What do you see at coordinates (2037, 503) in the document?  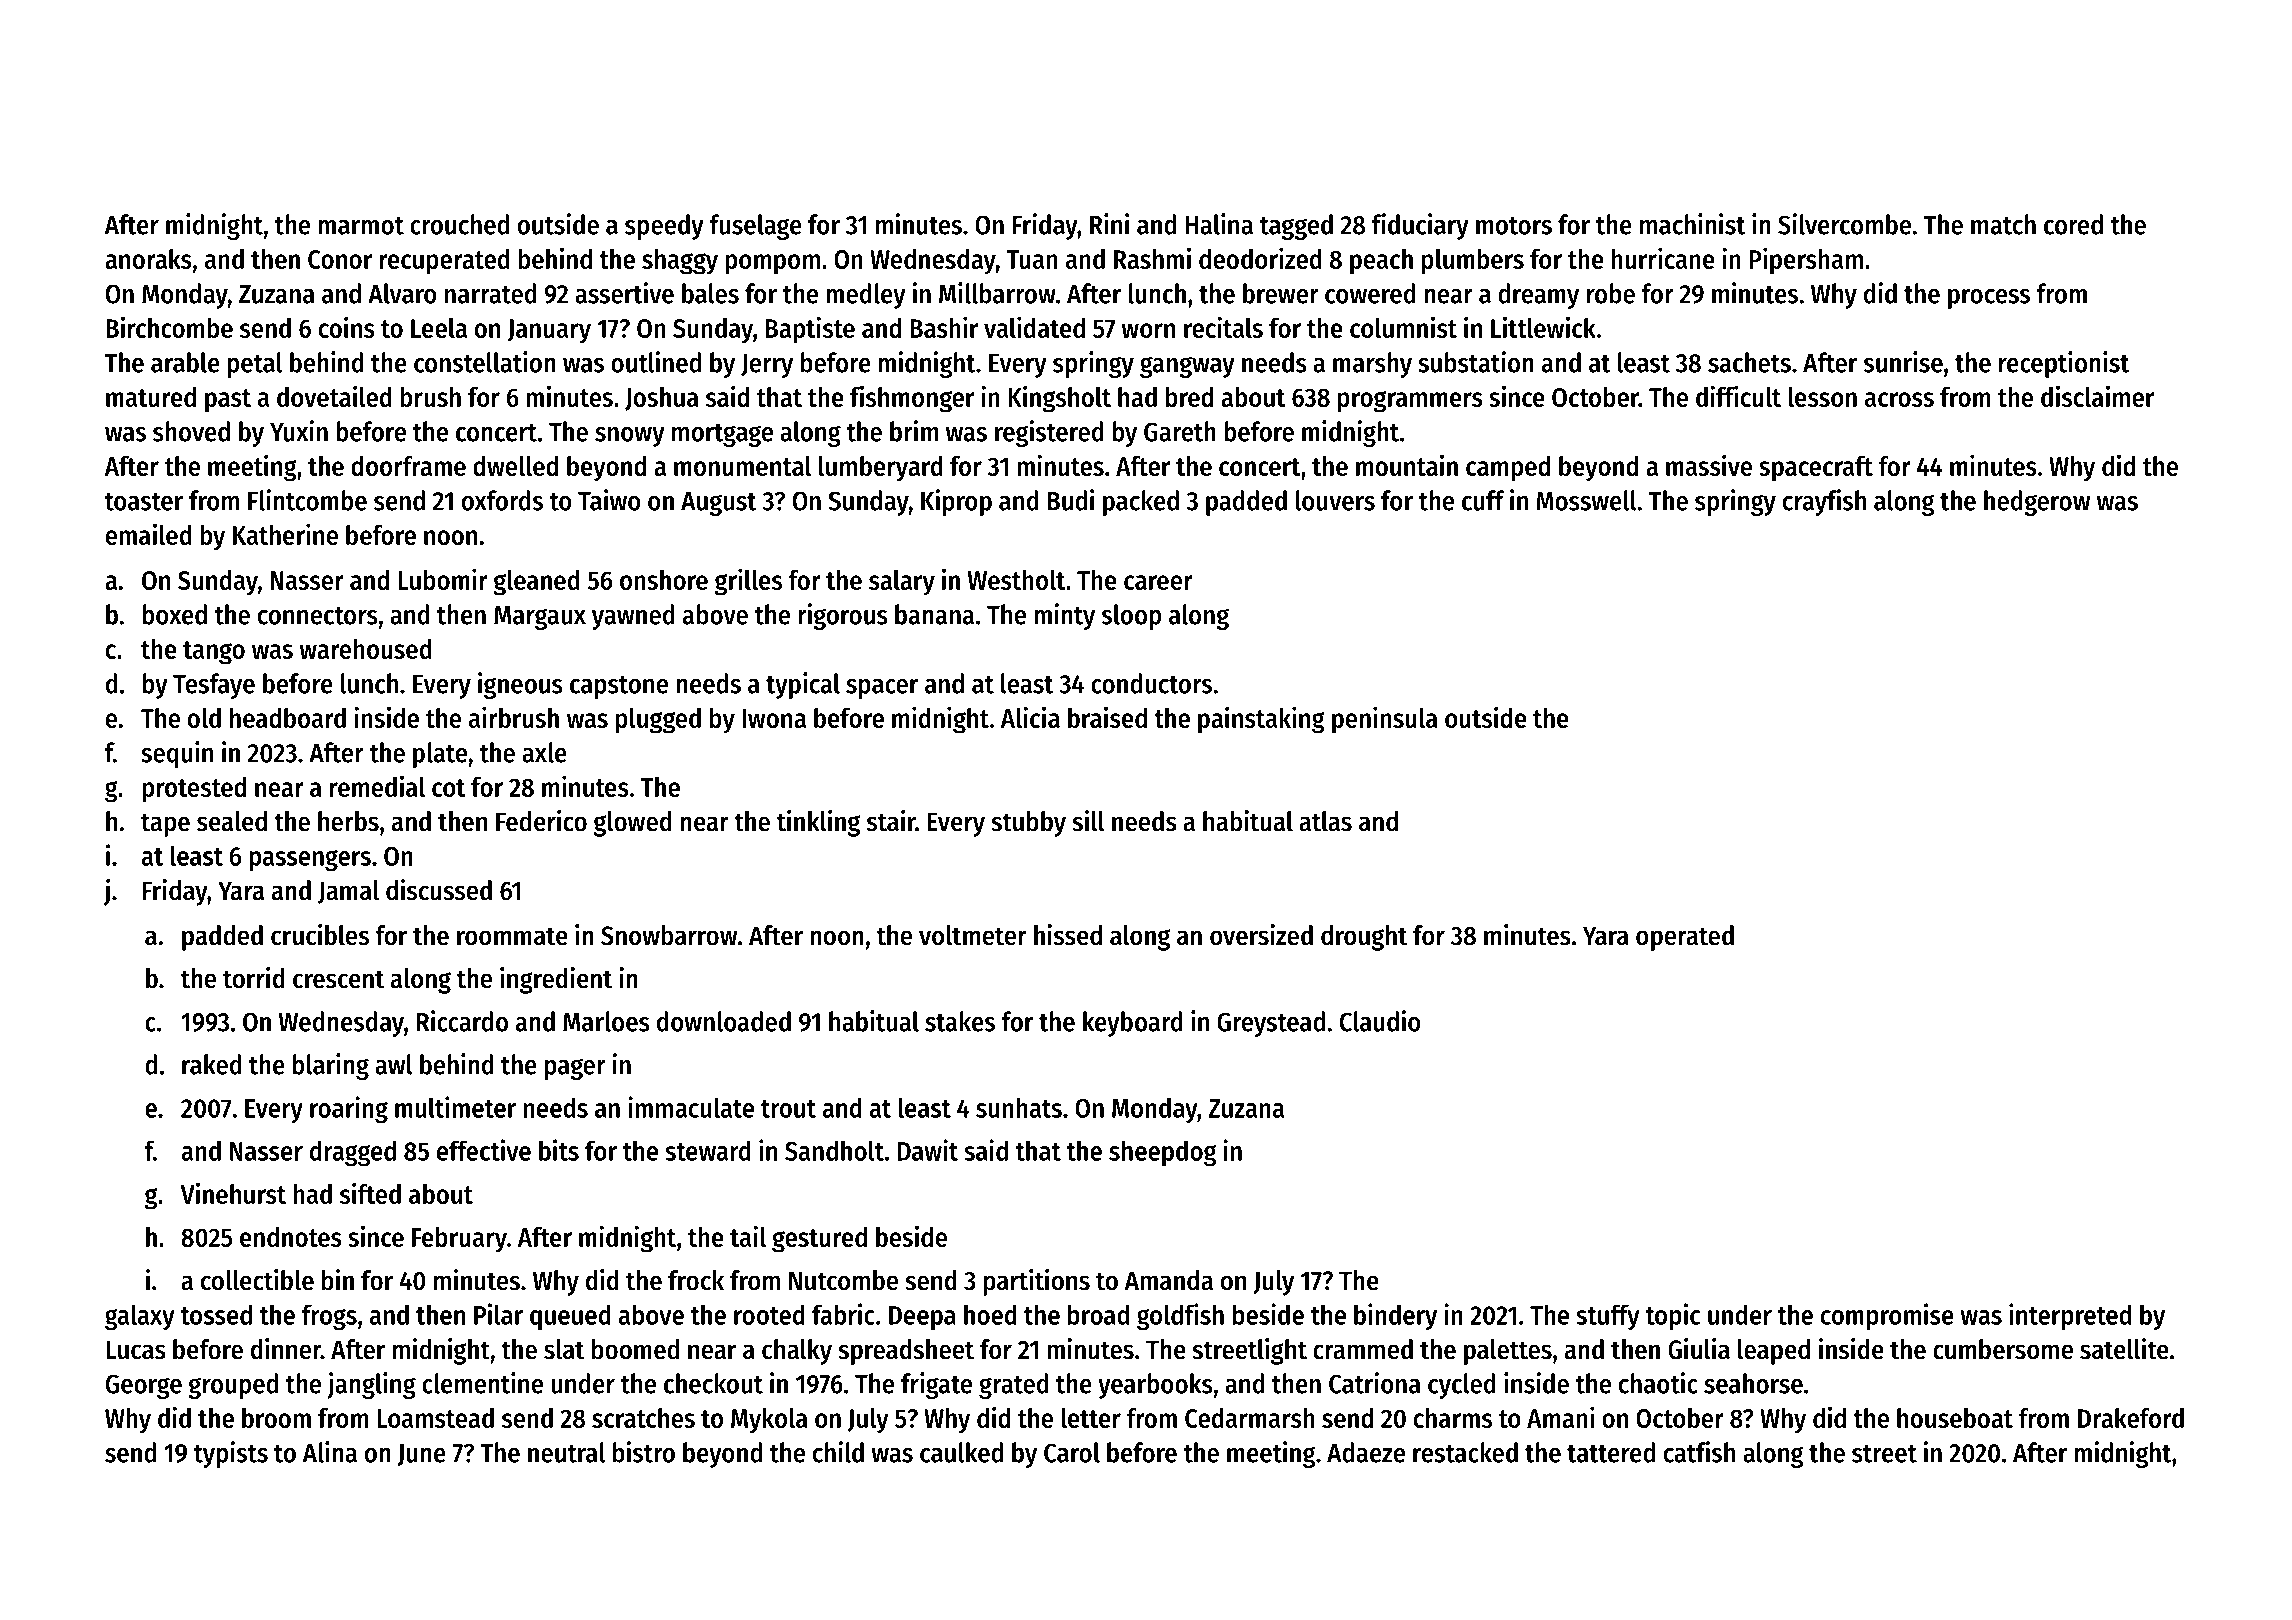 I see `hedgerow` at bounding box center [2037, 503].
